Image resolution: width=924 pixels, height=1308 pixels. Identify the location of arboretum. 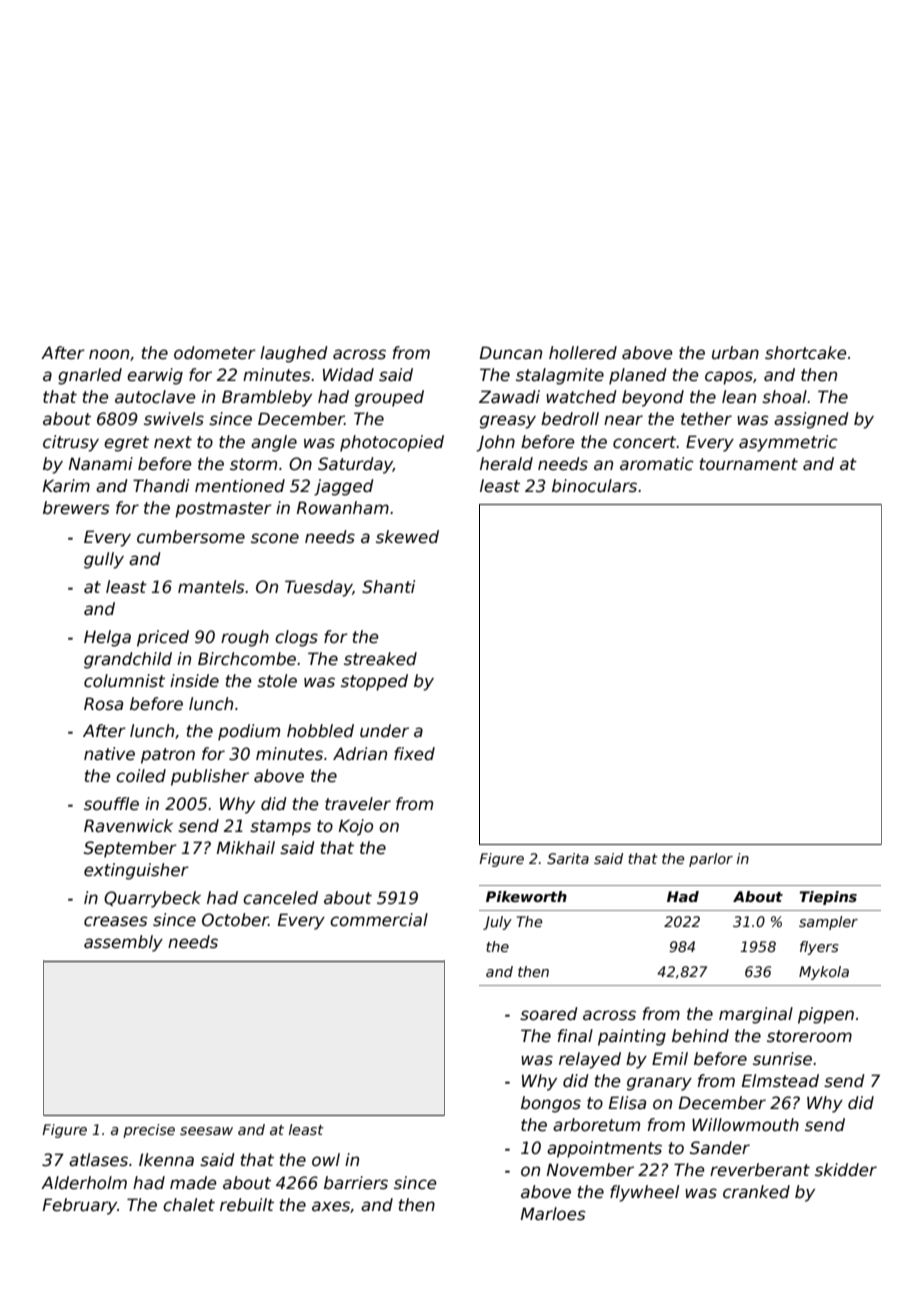
(596, 1125).
